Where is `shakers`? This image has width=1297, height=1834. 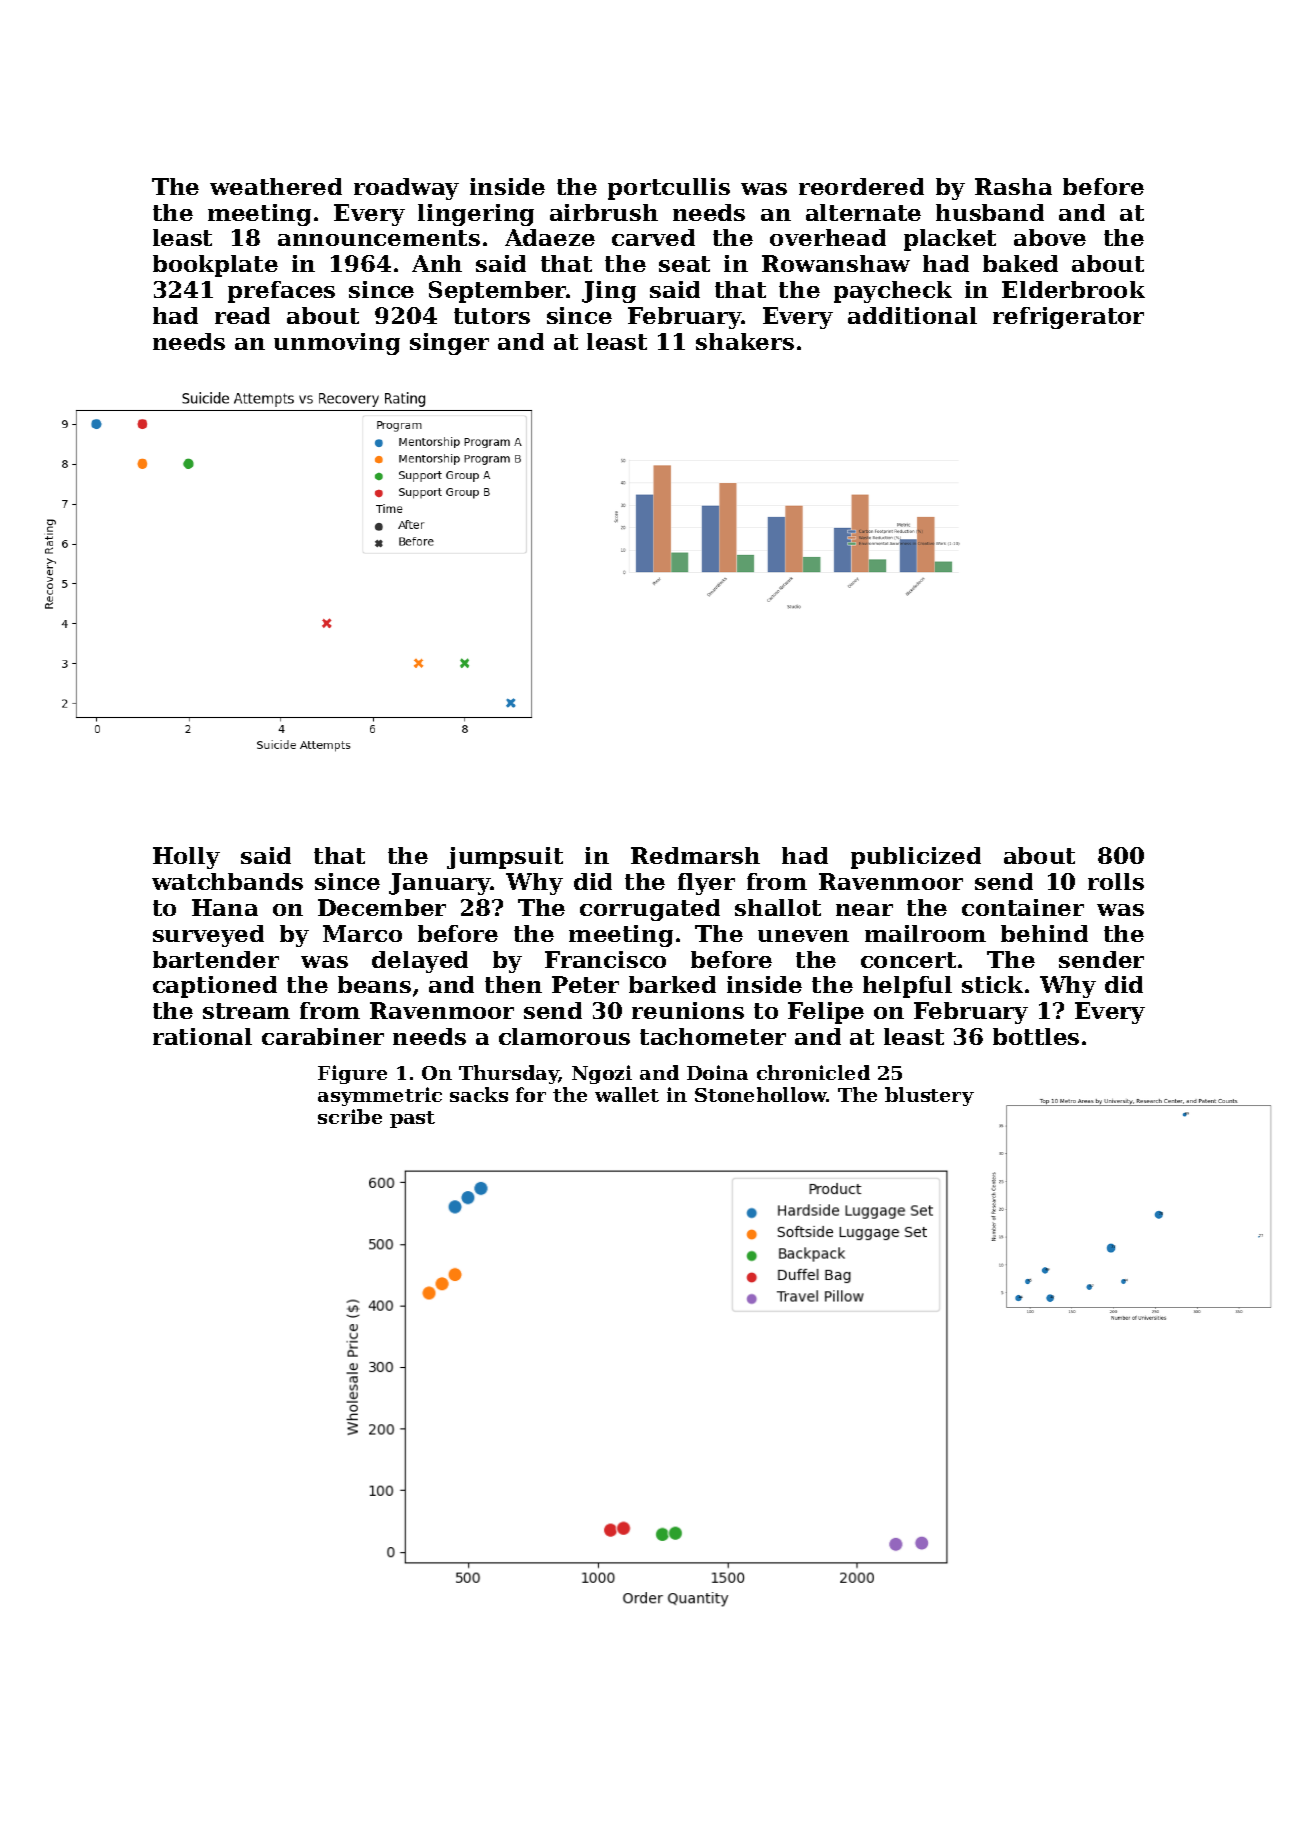 shakers is located at coordinates (745, 341).
